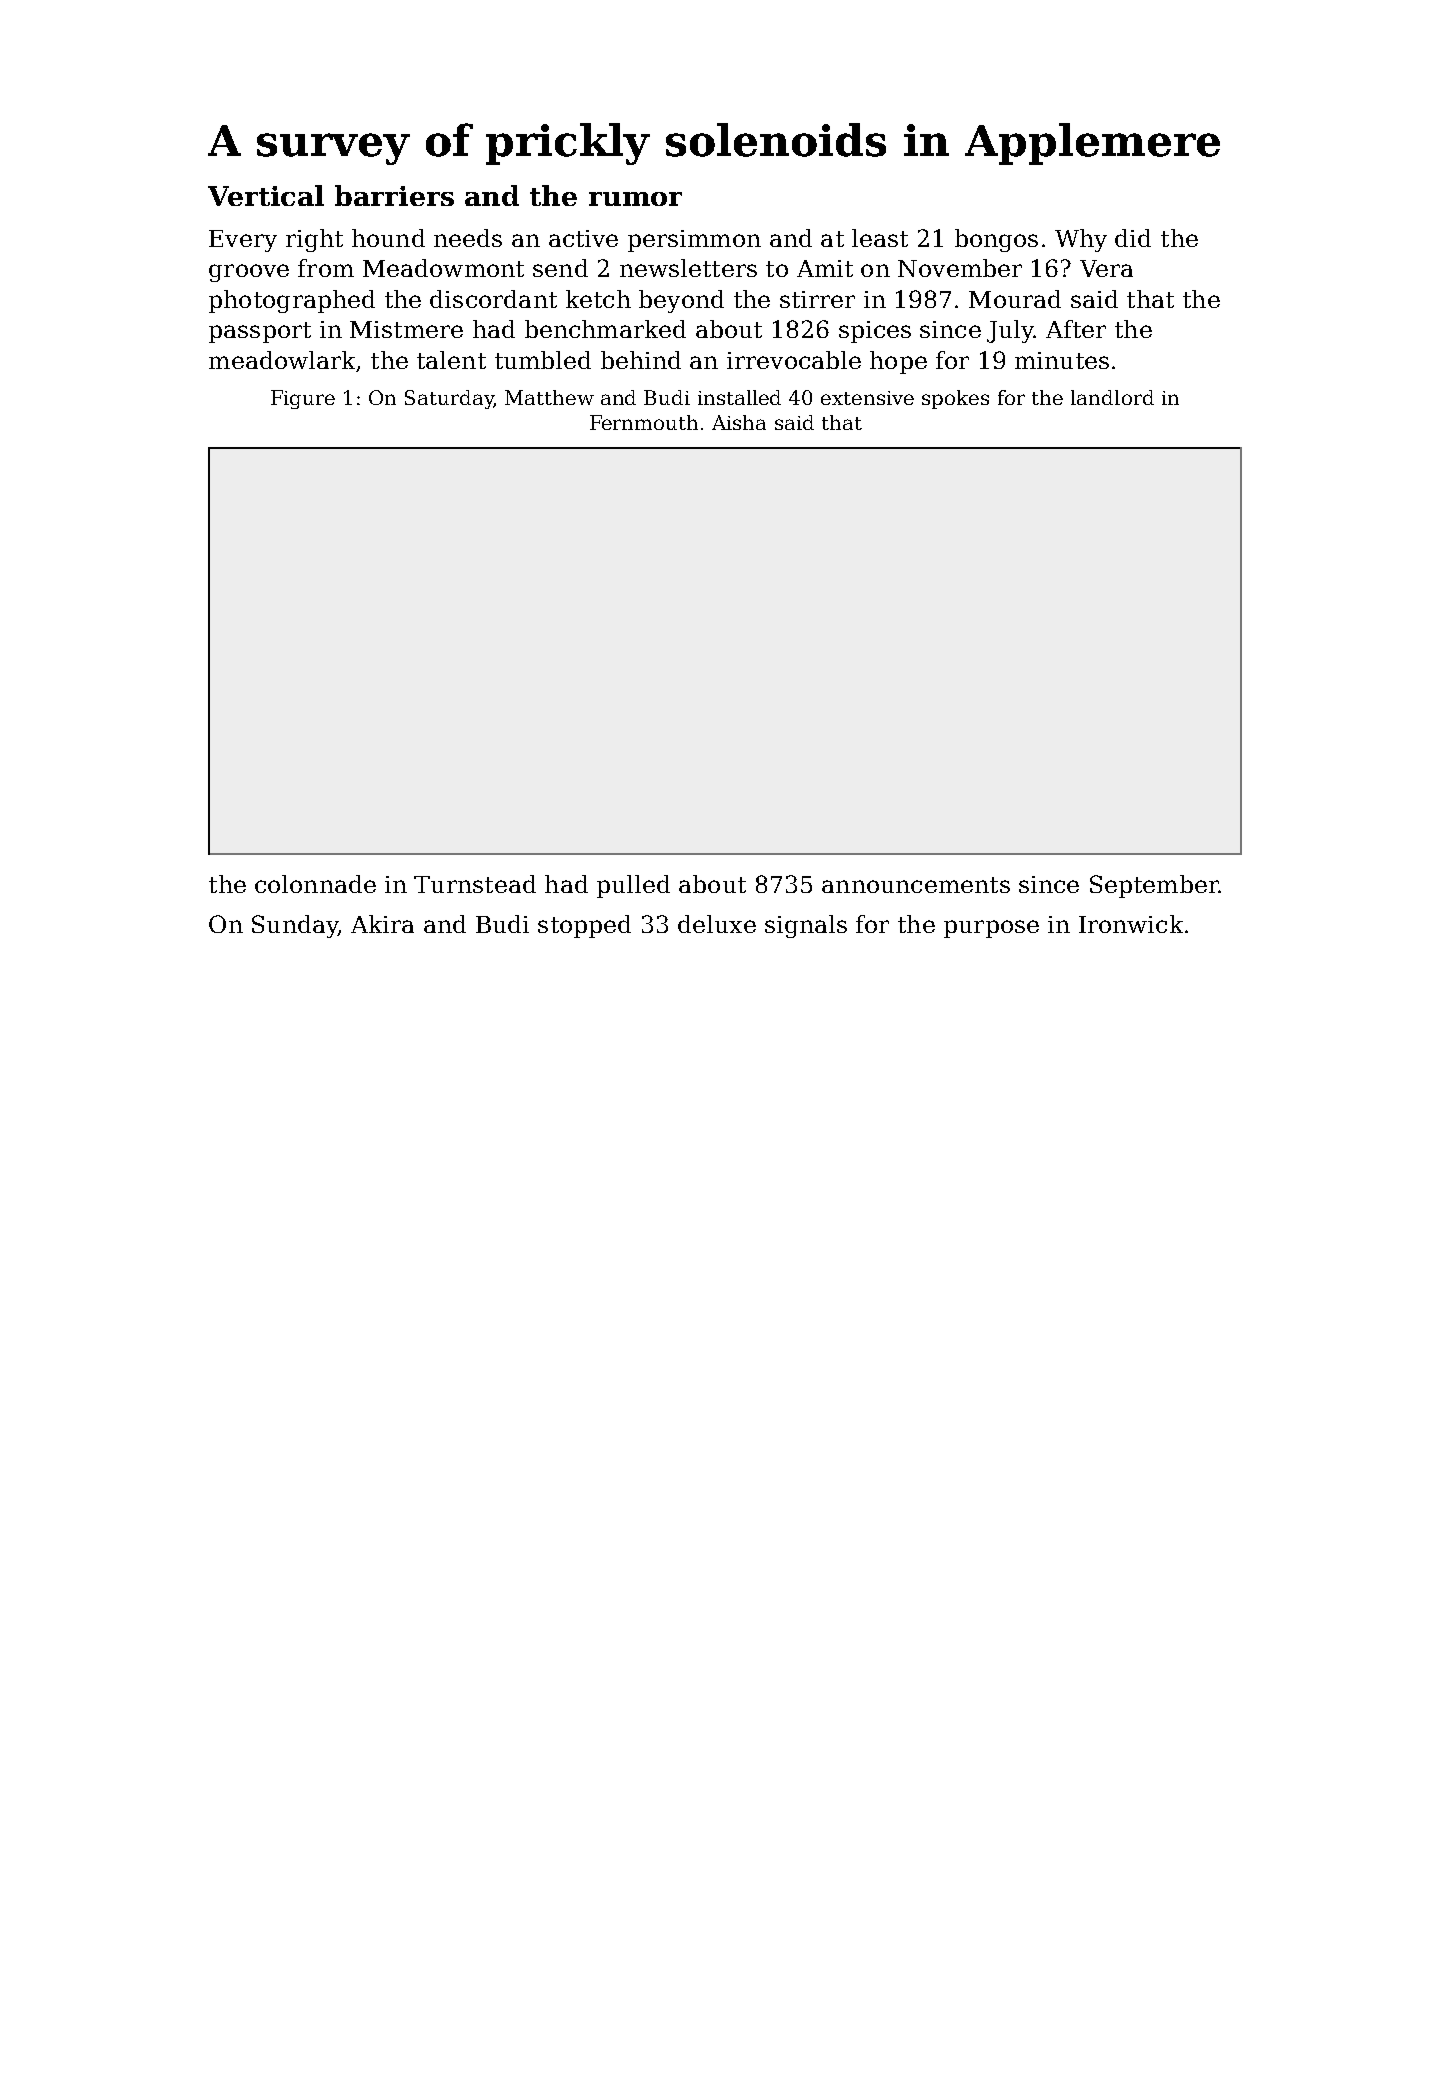 The width and height of the screenshot is (1450, 2100). I want to click on September, so click(1154, 886).
